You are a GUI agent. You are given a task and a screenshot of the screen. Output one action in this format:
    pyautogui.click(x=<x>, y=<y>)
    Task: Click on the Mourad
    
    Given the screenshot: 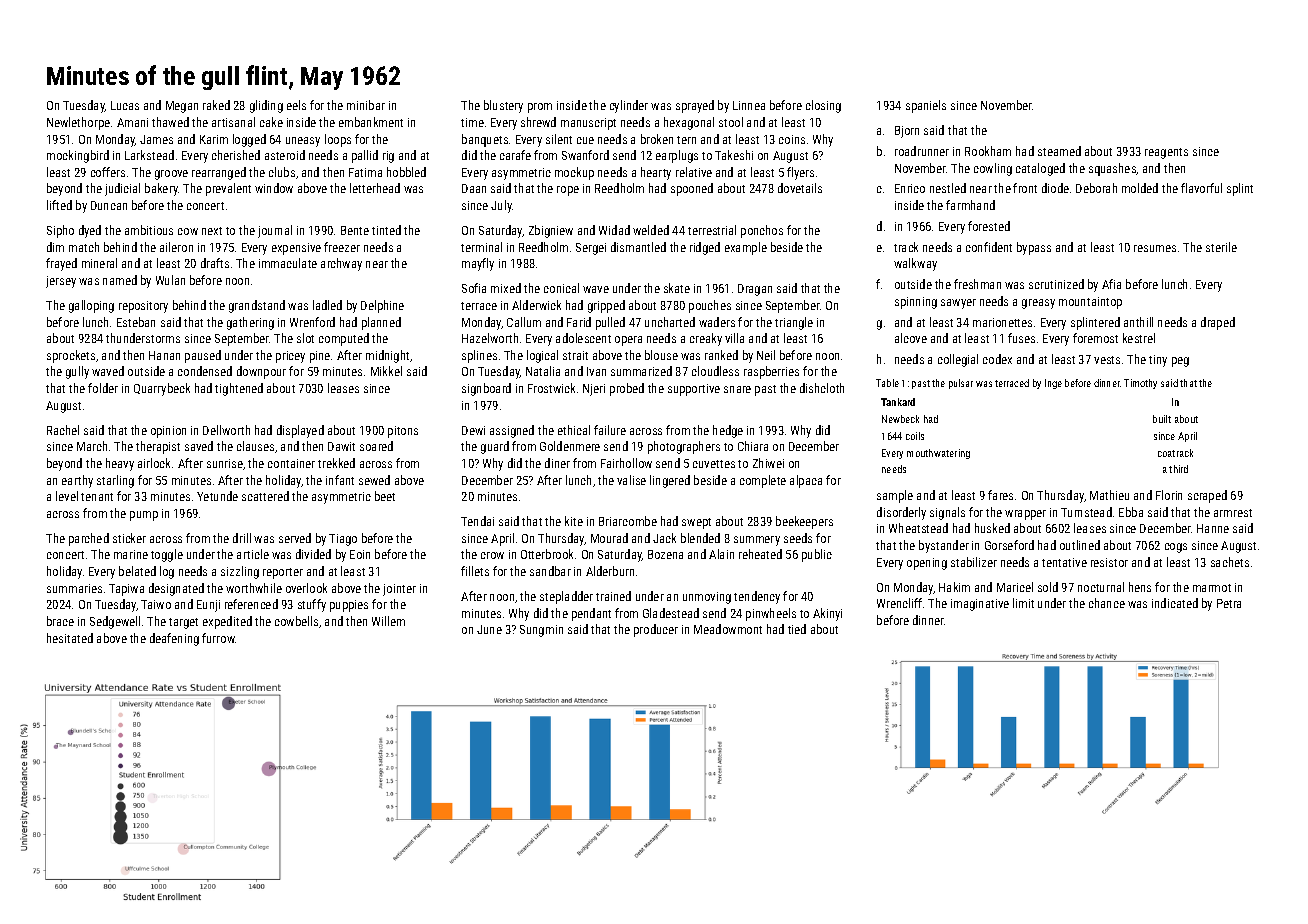 What is the action you would take?
    pyautogui.click(x=609, y=538)
